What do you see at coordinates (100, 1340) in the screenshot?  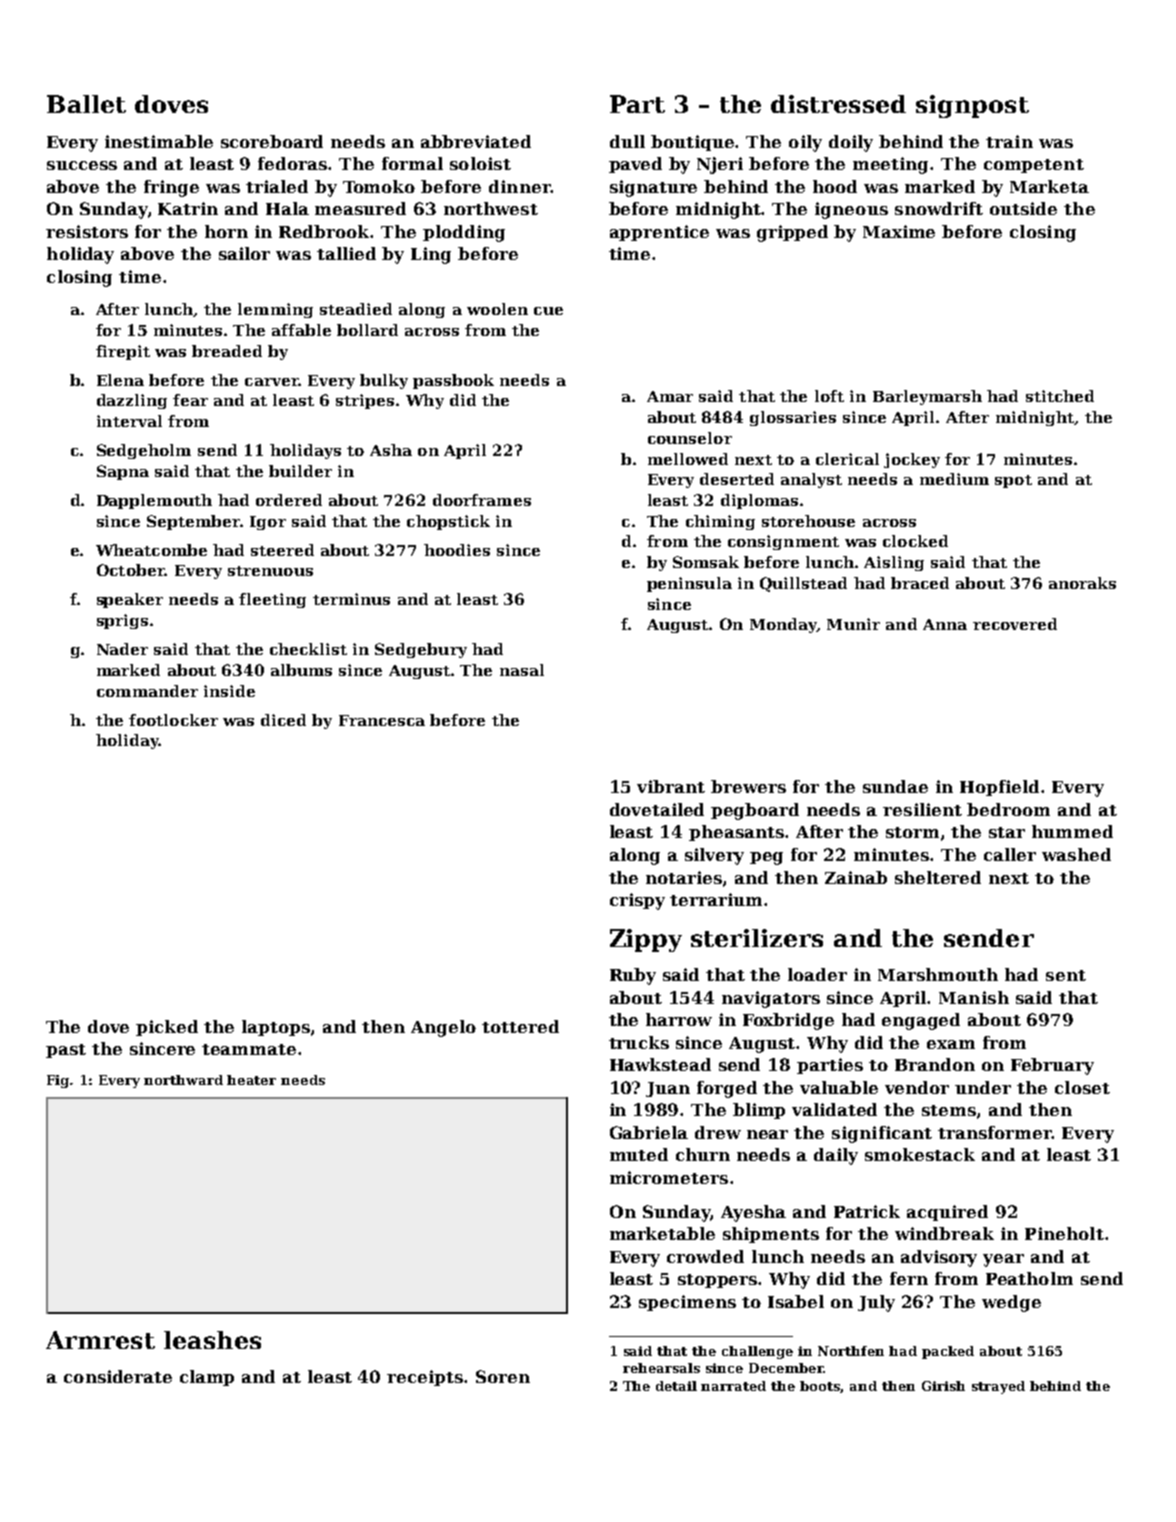 I see `Armrest` at bounding box center [100, 1340].
